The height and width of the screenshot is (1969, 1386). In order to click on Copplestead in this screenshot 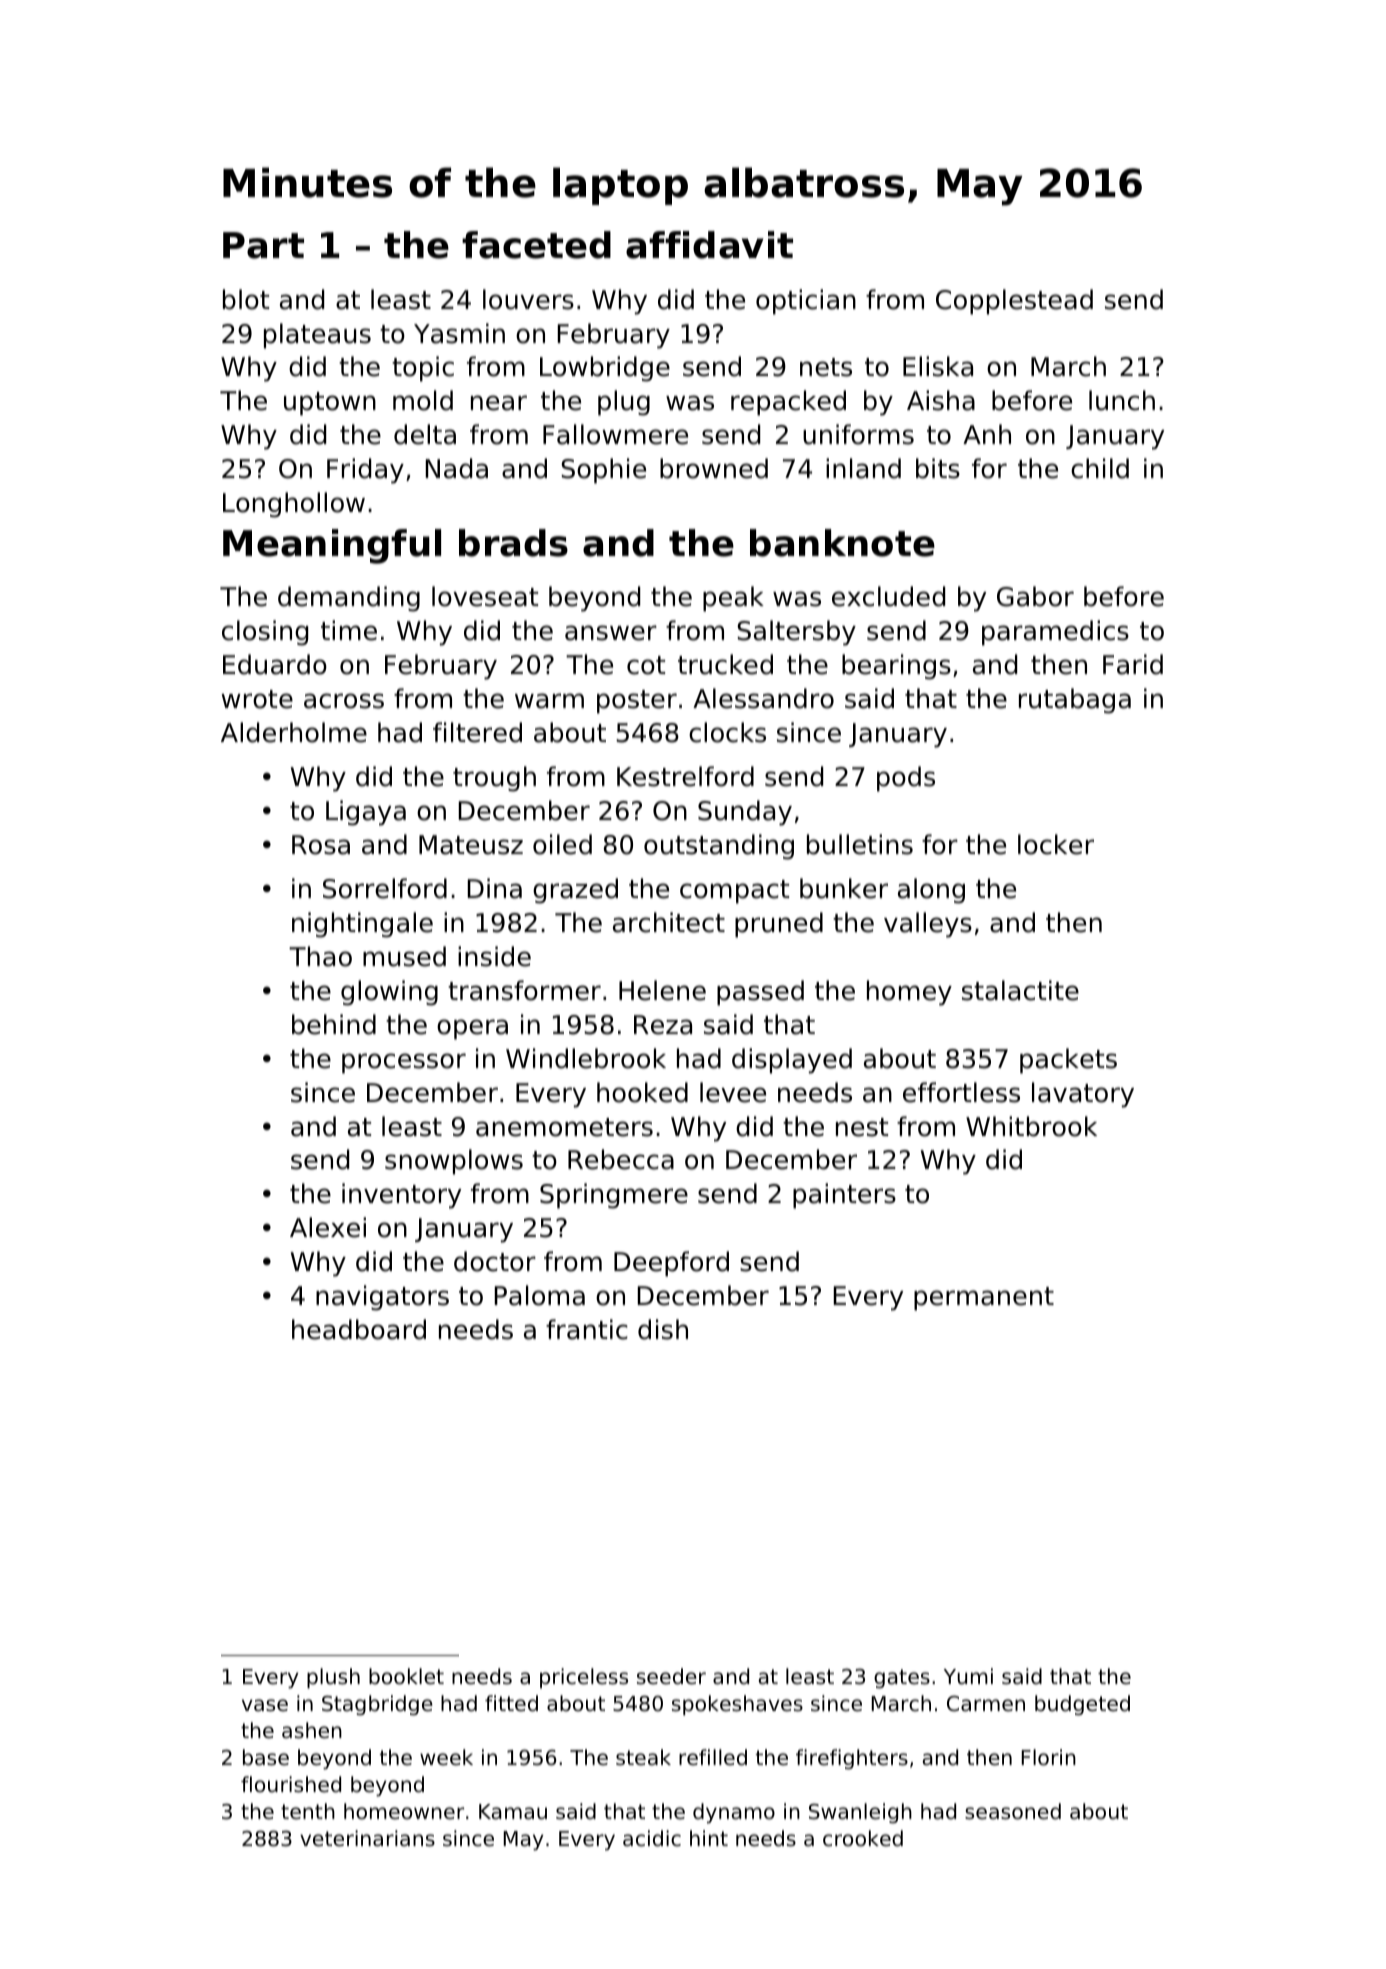, I will do `click(1014, 302)`.
